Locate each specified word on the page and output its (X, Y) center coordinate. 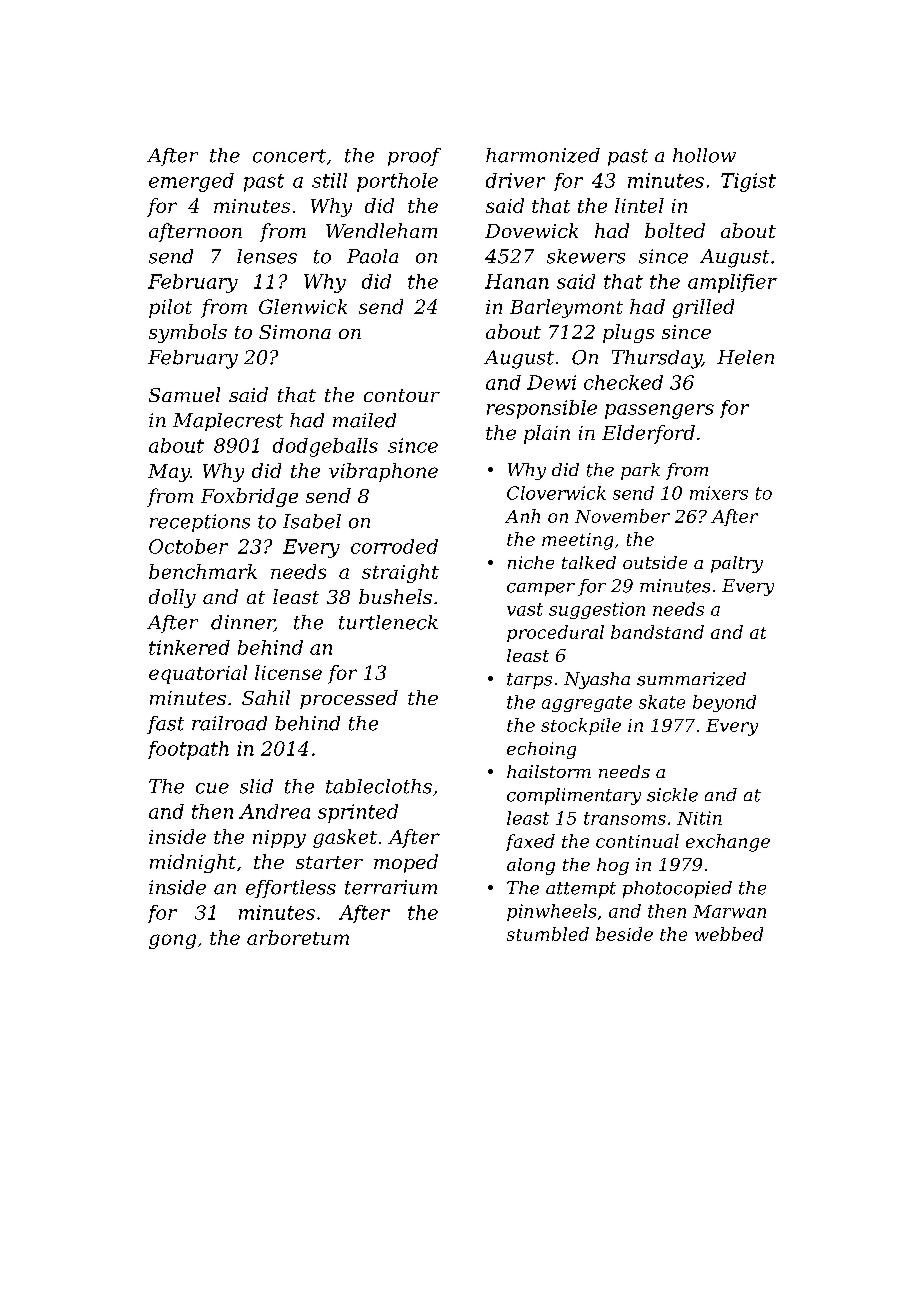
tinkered (189, 647)
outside (655, 562)
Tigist (748, 182)
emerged (191, 182)
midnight (193, 863)
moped (406, 863)
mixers (719, 493)
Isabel (312, 521)
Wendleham (381, 230)
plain (547, 434)
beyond (724, 703)
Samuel (184, 394)
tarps (529, 681)
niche (531, 562)
